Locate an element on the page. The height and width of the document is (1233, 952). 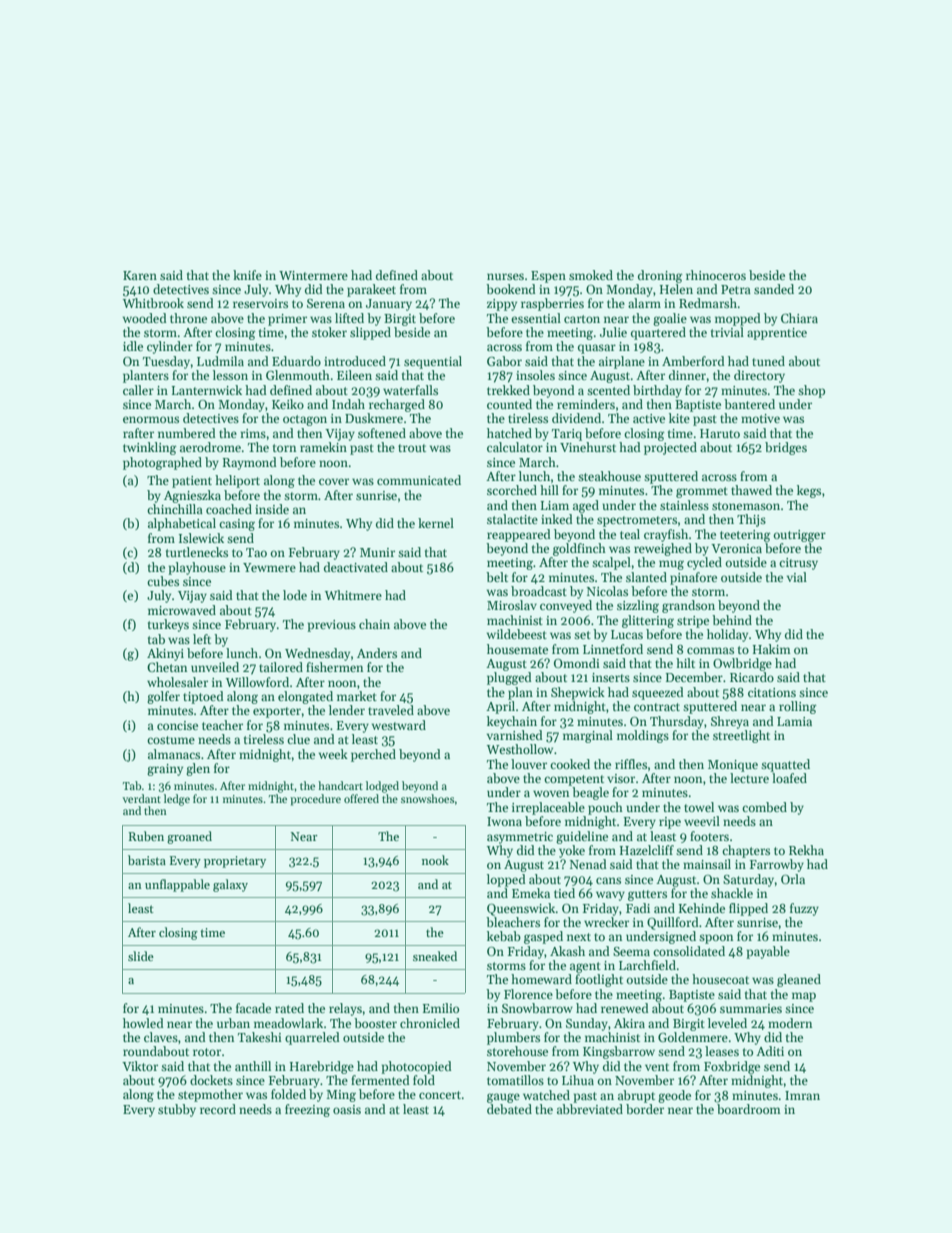
rhinoceros is located at coordinates (716, 275).
